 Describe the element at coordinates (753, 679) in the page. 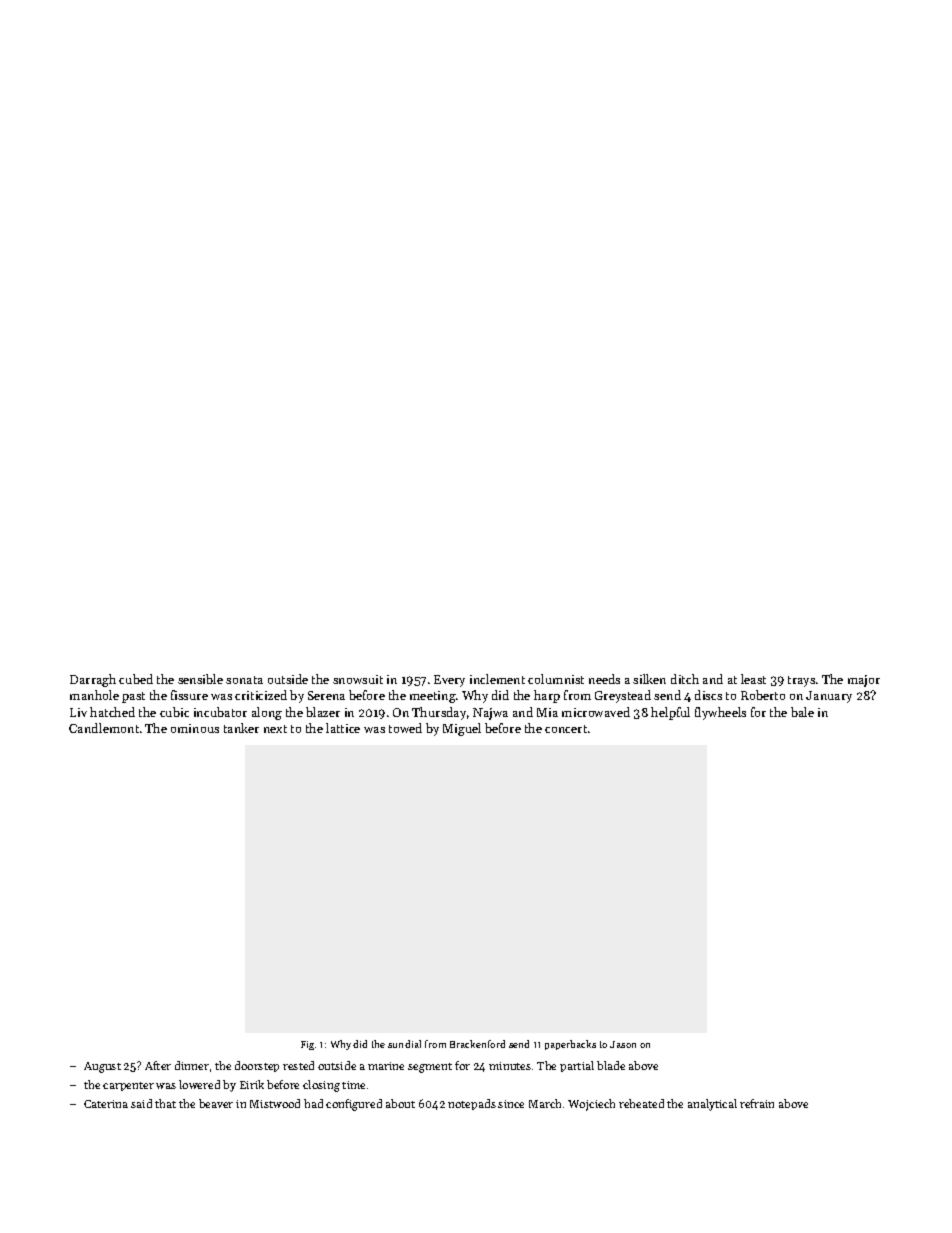

I see `least` at that location.
